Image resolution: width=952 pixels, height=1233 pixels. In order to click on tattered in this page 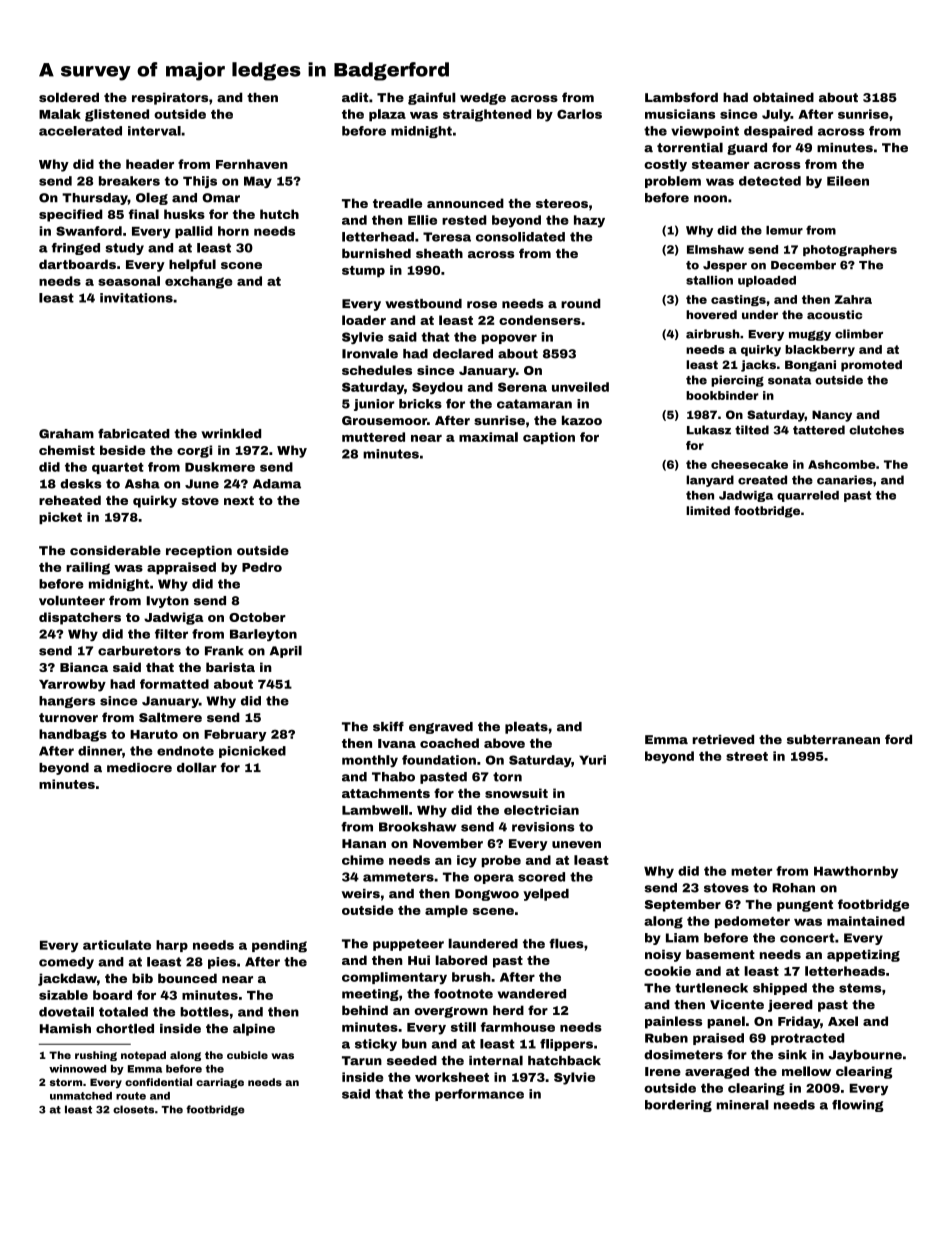, I will do `click(819, 430)`.
